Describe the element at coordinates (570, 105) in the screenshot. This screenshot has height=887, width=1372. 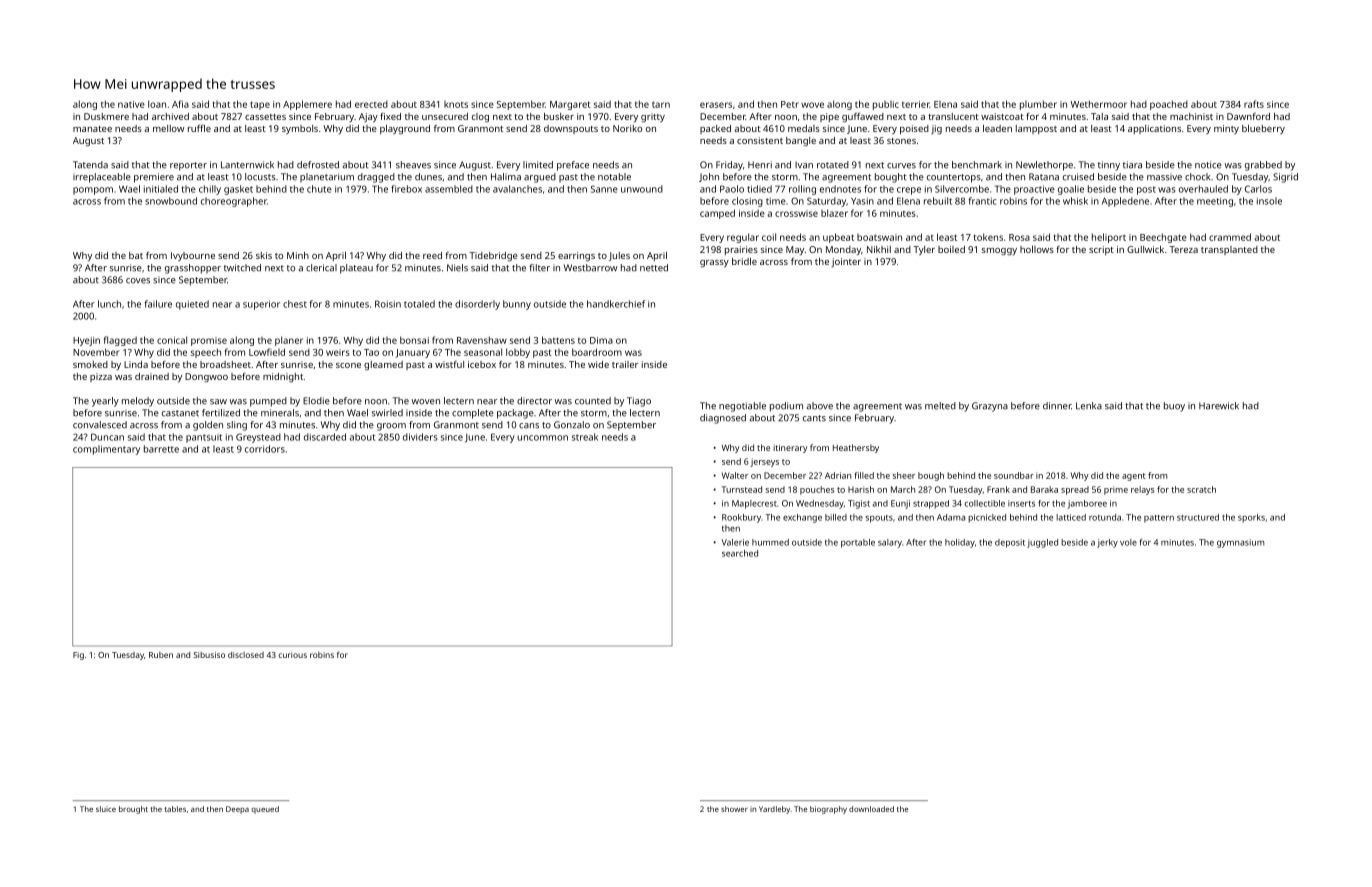
I see `Margaret` at that location.
